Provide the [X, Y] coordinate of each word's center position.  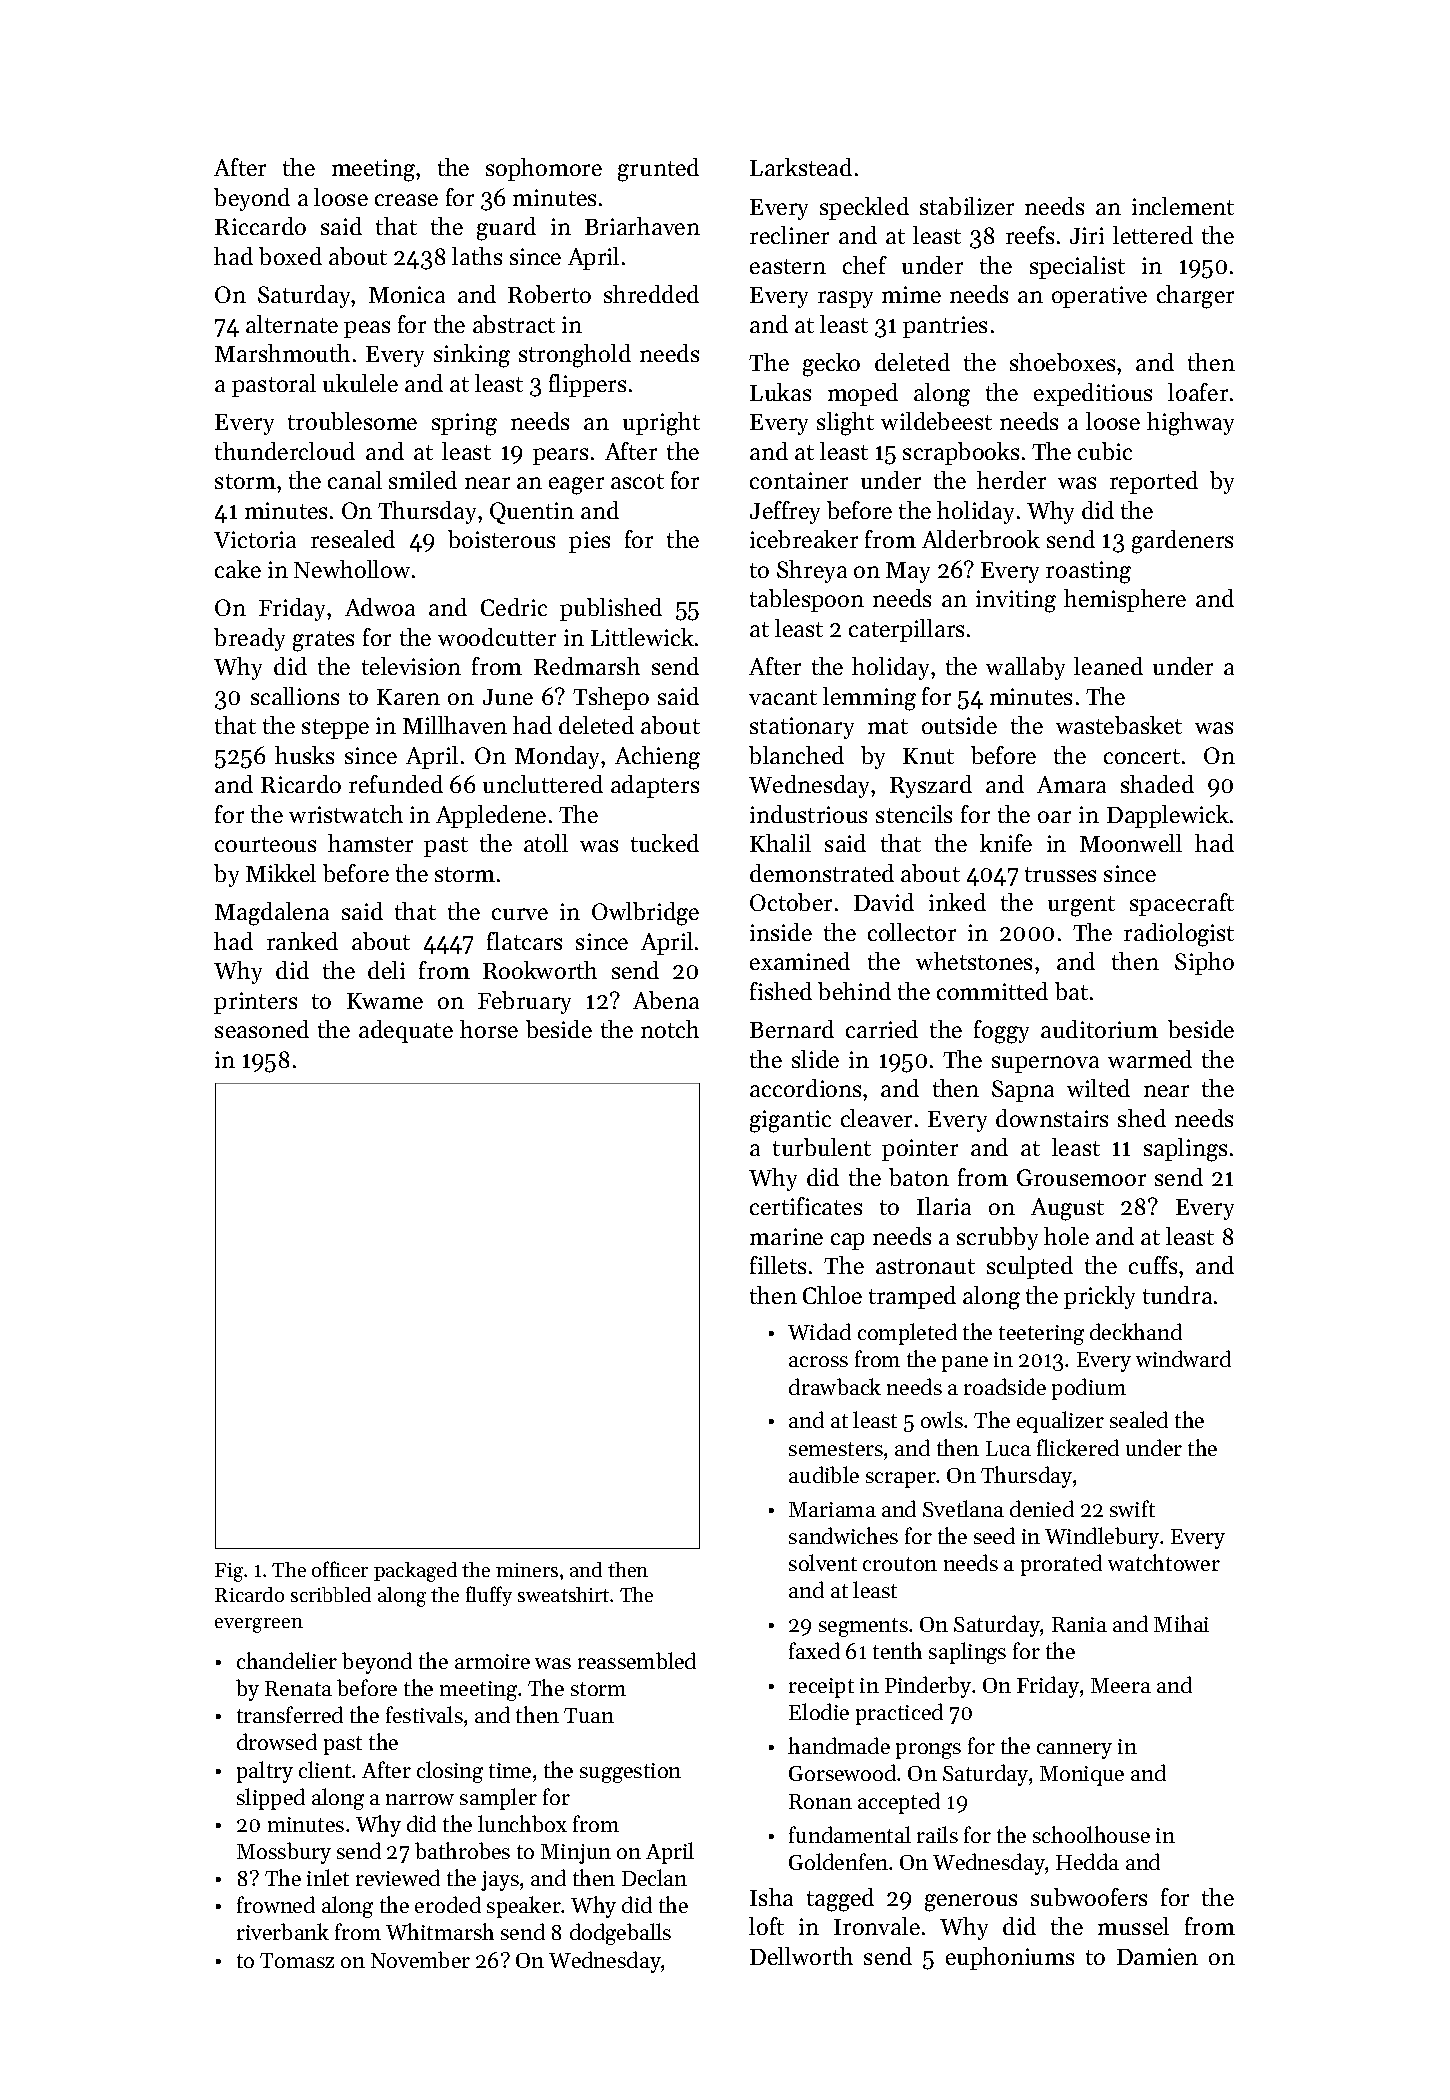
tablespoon [807, 600]
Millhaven [455, 725]
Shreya [812, 571]
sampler [498, 1799]
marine [786, 1236]
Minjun [576, 1854]
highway [1190, 424]
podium [1089, 1389]
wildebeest [936, 421]
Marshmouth [282, 353]
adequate [406, 1031]
